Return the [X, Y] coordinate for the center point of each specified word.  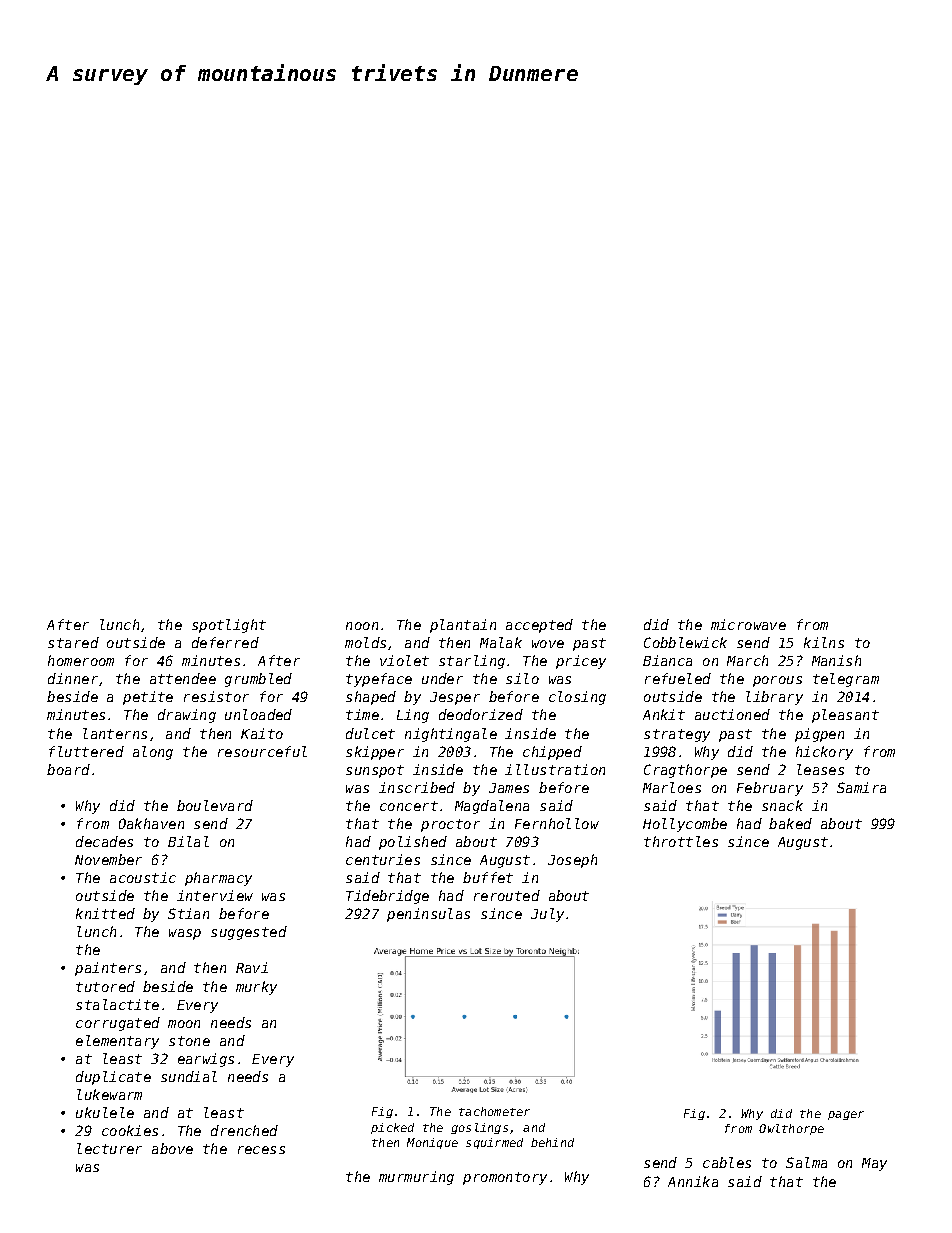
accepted [539, 626]
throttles [681, 841]
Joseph [572, 861]
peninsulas [428, 915]
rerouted [507, 895]
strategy [677, 735]
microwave [748, 624]
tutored [105, 986]
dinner [73, 678]
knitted [105, 913]
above [172, 1148]
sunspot [375, 771]
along [153, 753]
